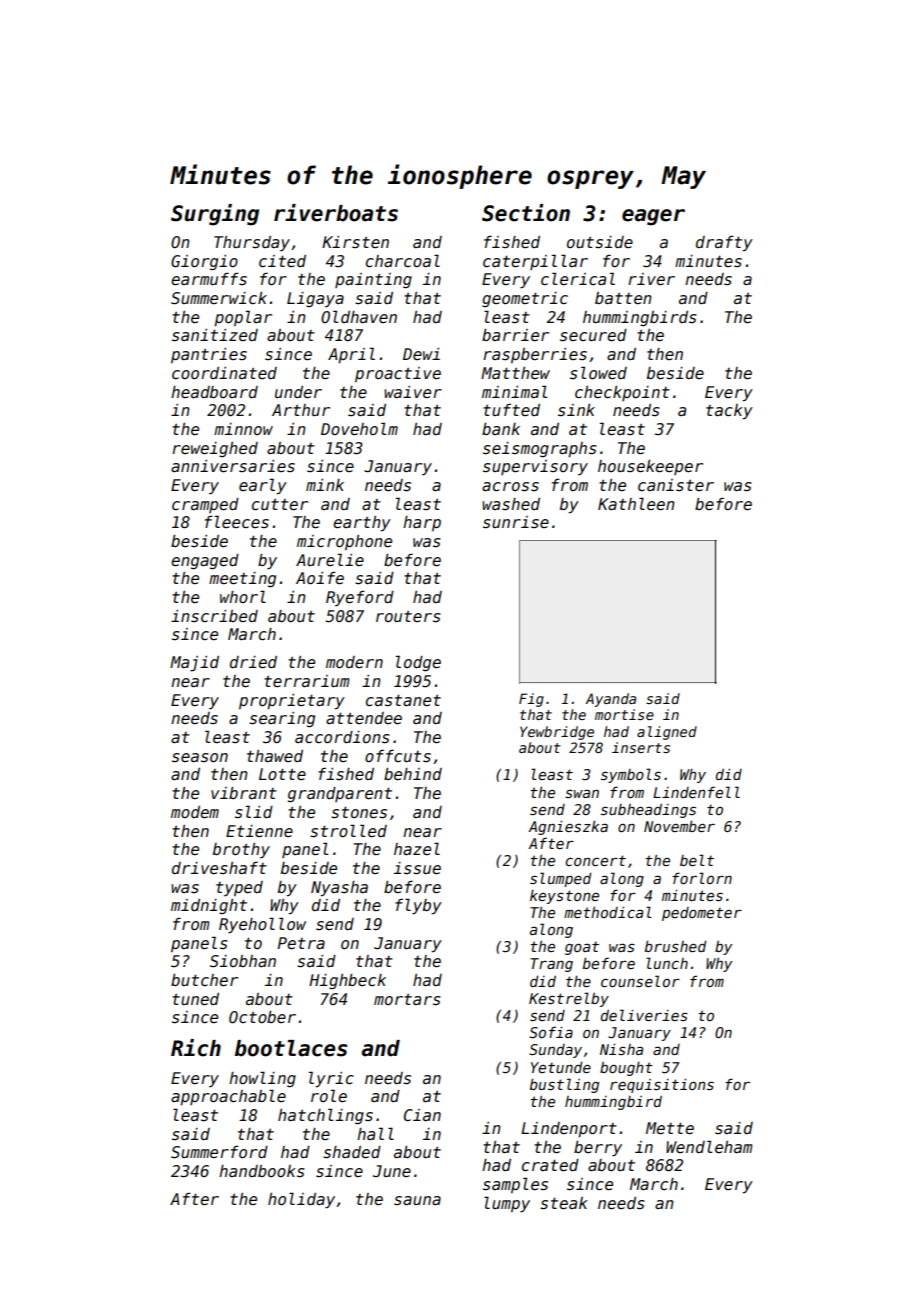 Image resolution: width=924 pixels, height=1311 pixels. What do you see at coordinates (215, 215) in the page?
I see `Surging` at bounding box center [215, 215].
